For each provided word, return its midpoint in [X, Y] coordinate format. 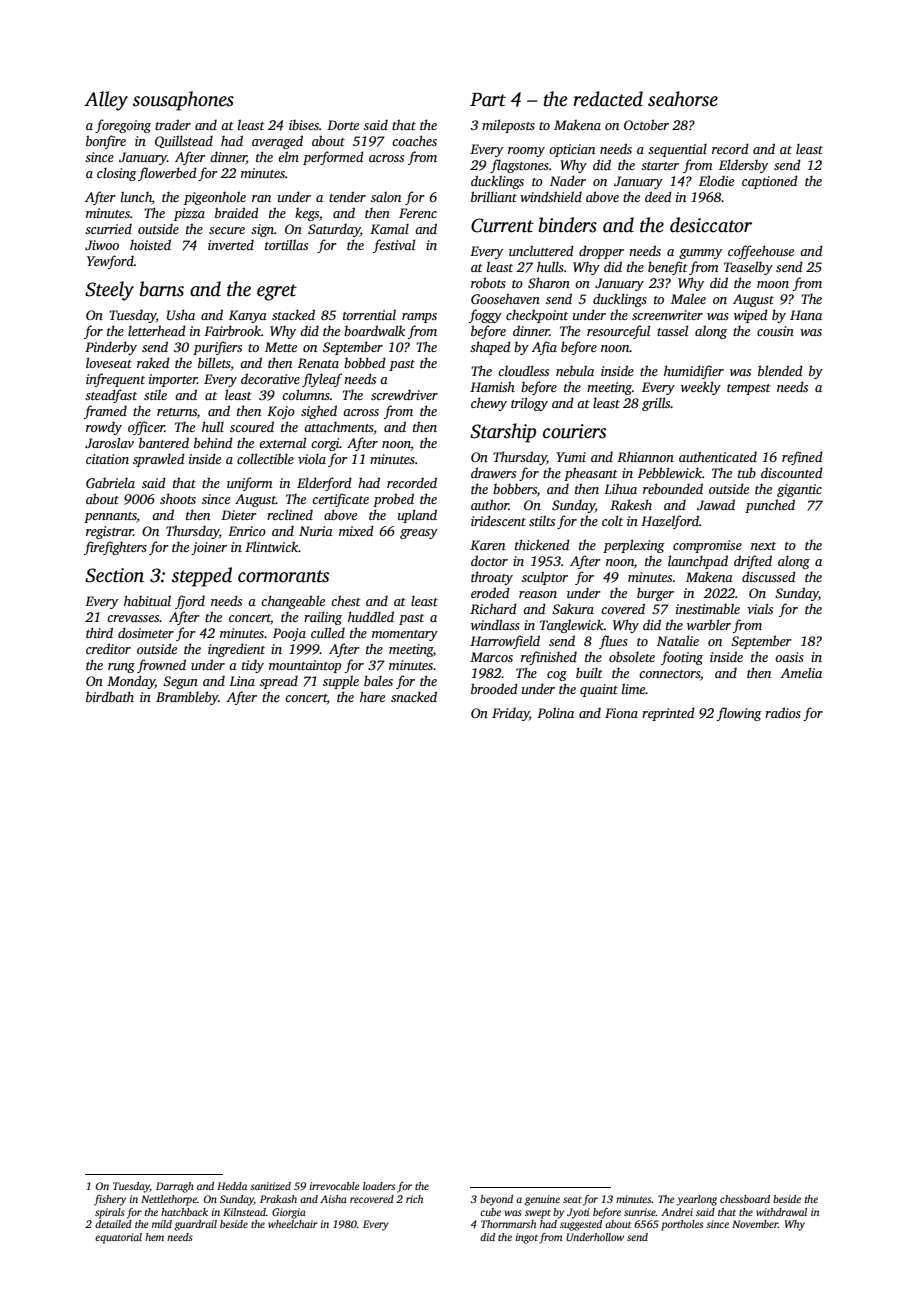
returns [177, 412]
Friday [510, 714]
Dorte [343, 125]
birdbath [110, 696]
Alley [106, 101]
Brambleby [187, 698]
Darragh [175, 1187]
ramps [419, 318]
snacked [414, 696]
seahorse [683, 99]
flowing [739, 714]
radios [783, 712]
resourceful [618, 332]
